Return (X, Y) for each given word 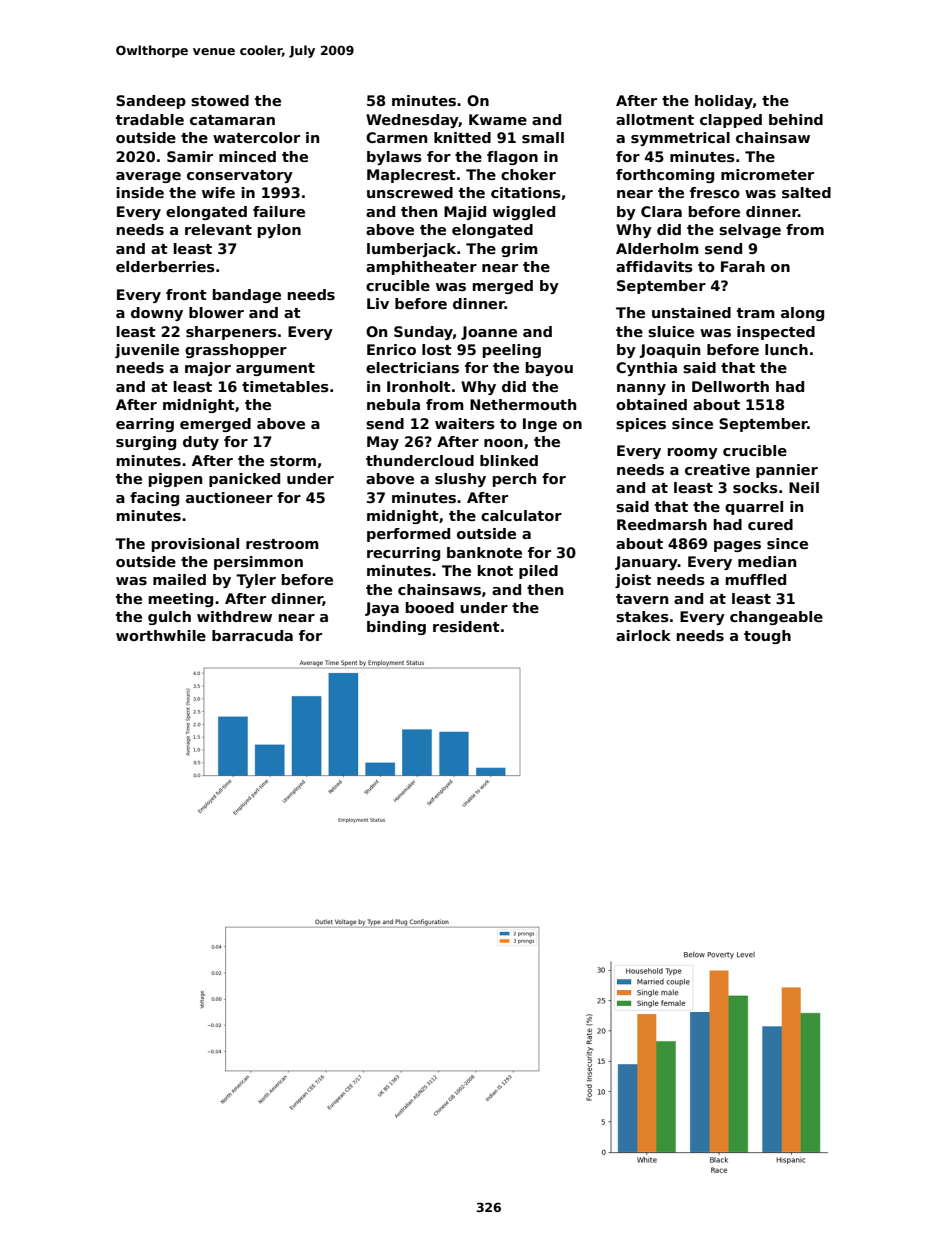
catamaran (232, 120)
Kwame (498, 119)
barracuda (252, 635)
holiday (724, 102)
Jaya (382, 609)
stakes (642, 616)
